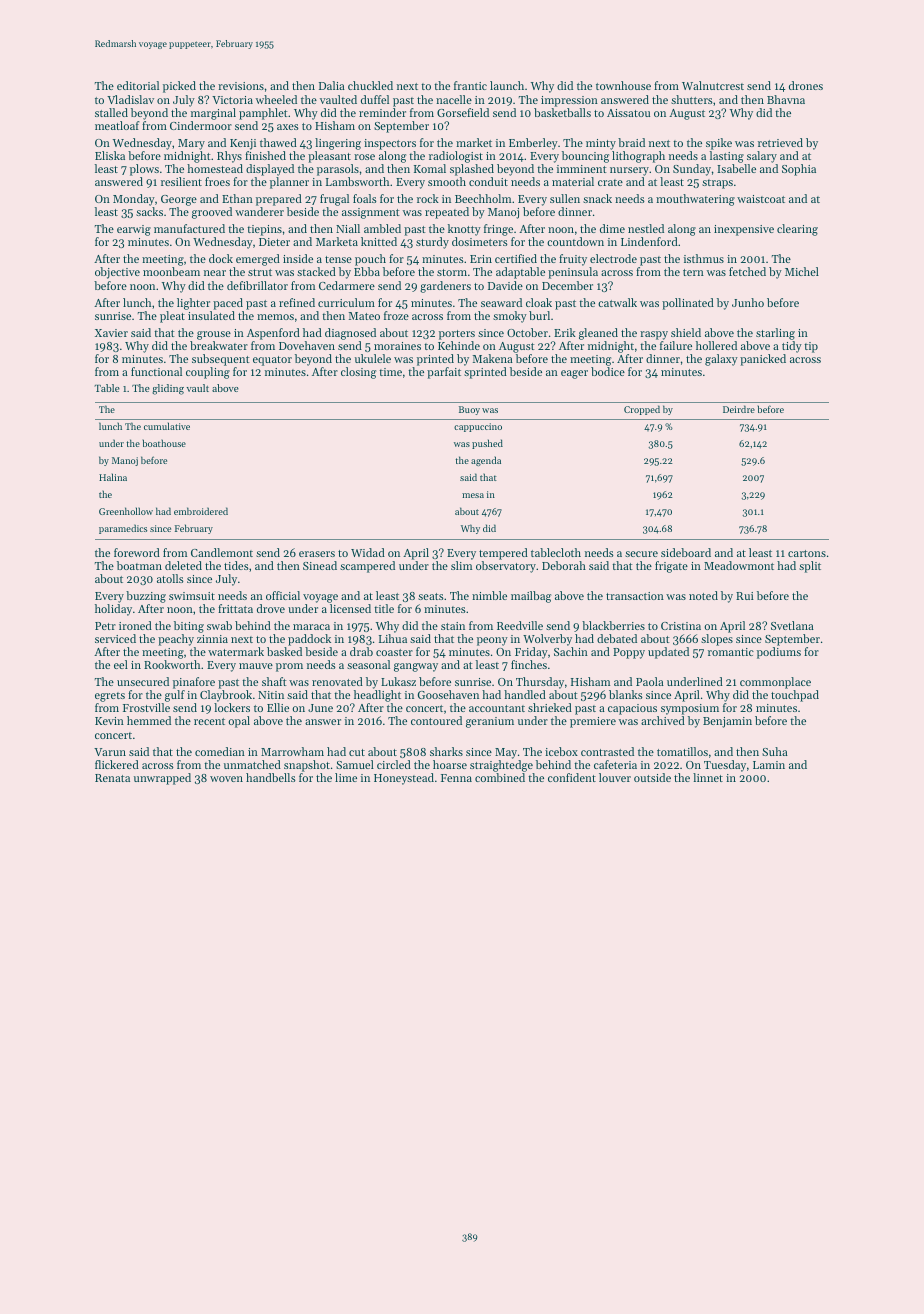  What do you see at coordinates (671, 567) in the image?
I see `frigate` at bounding box center [671, 567].
